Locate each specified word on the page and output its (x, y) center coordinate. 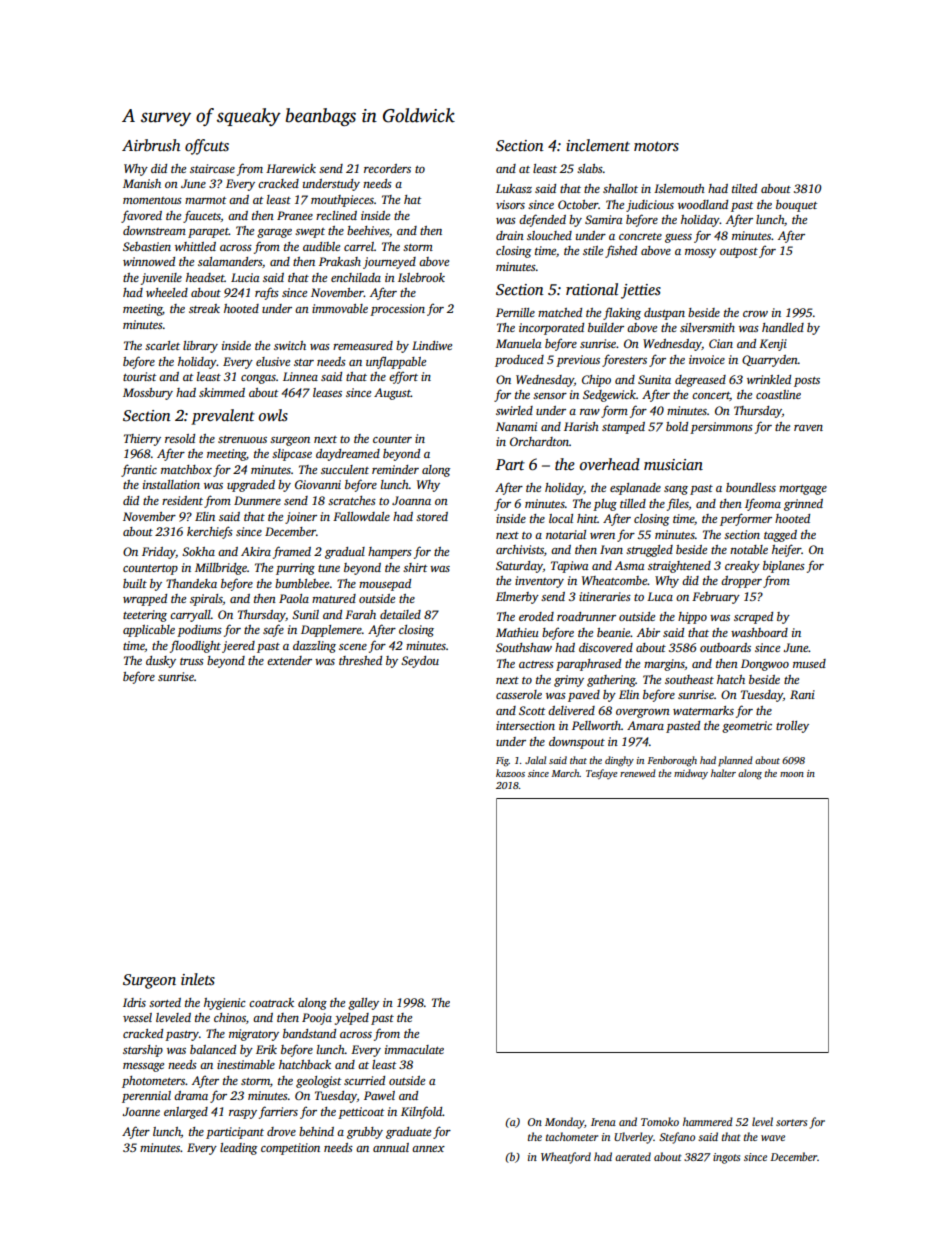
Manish (142, 183)
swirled (514, 410)
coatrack (271, 1002)
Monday (564, 1123)
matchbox (186, 469)
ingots (726, 1158)
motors (656, 146)
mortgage (803, 490)
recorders (387, 168)
